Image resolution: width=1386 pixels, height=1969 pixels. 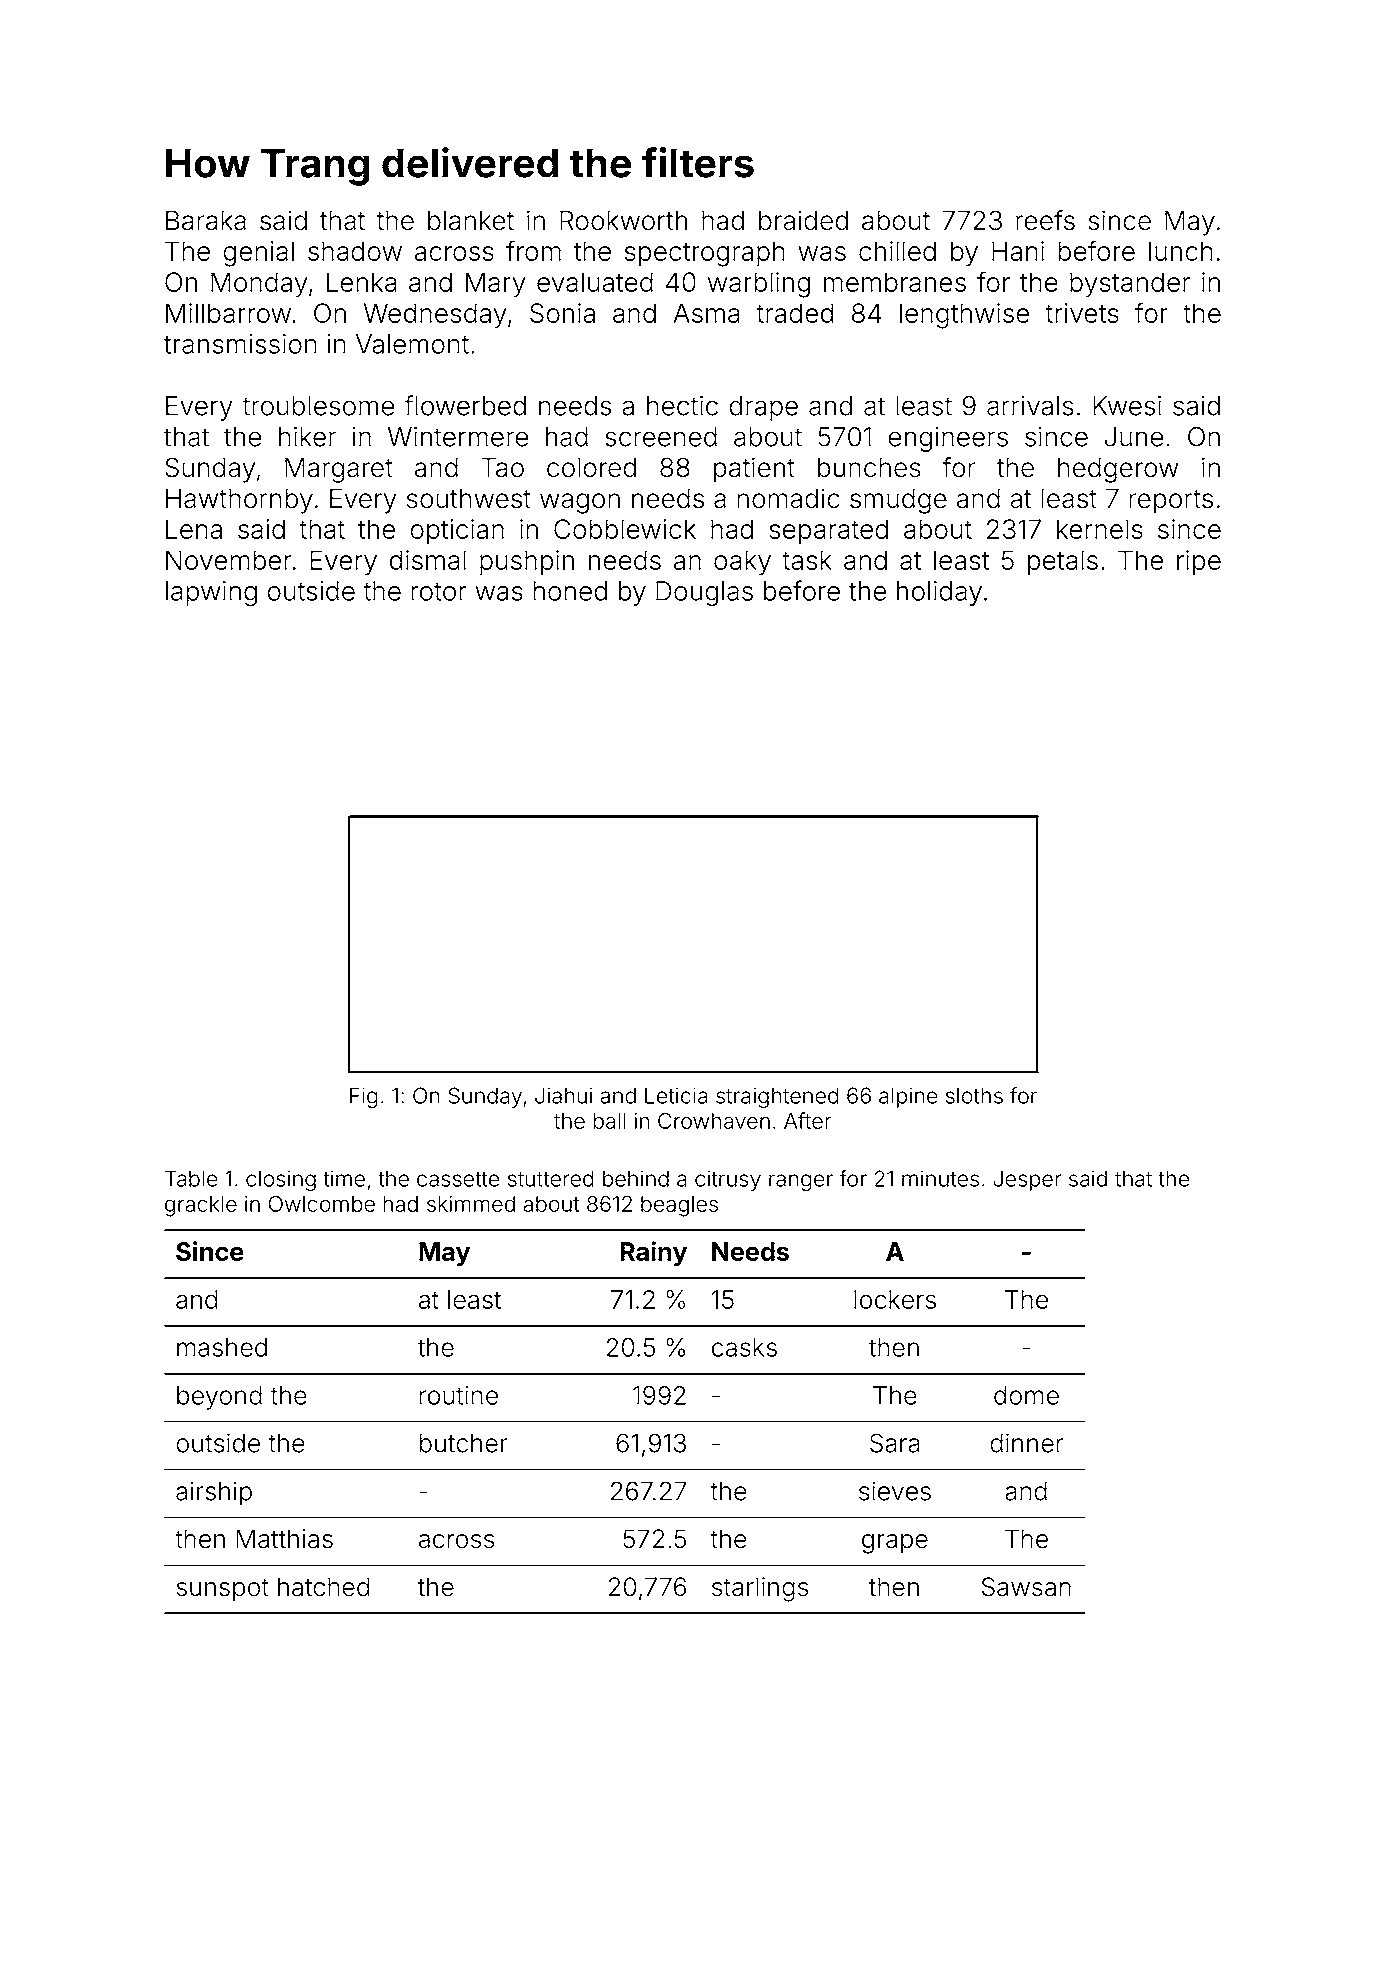 What do you see at coordinates (1026, 1586) in the screenshot?
I see `Sawsan` at bounding box center [1026, 1586].
